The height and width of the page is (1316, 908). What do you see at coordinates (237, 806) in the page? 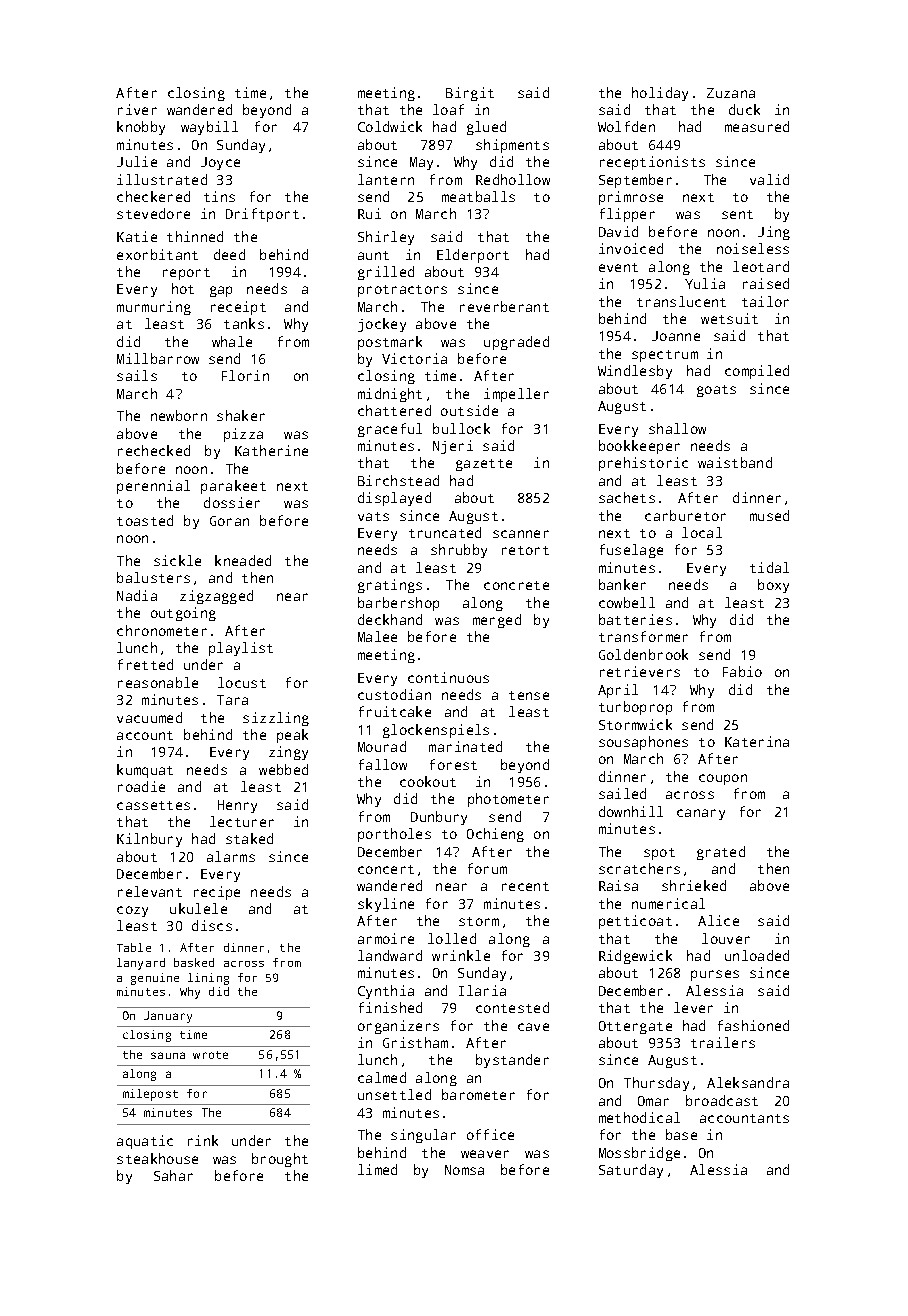
I see `Henry` at bounding box center [237, 806].
